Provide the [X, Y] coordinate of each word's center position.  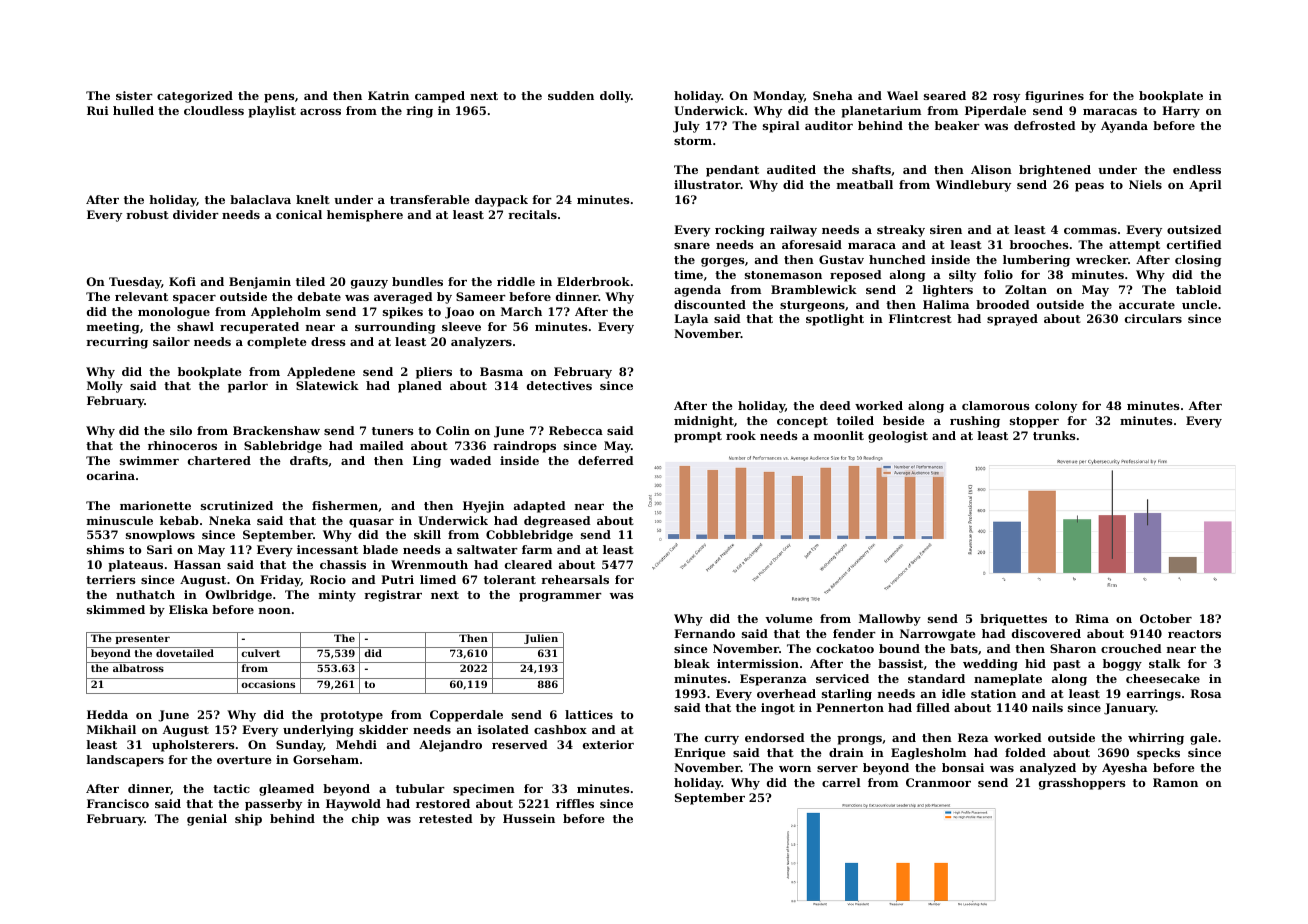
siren [946, 229]
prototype [351, 716]
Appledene [321, 373]
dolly [615, 97]
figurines [1054, 97]
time [688, 274]
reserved [520, 744]
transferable [430, 199]
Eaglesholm [928, 754]
